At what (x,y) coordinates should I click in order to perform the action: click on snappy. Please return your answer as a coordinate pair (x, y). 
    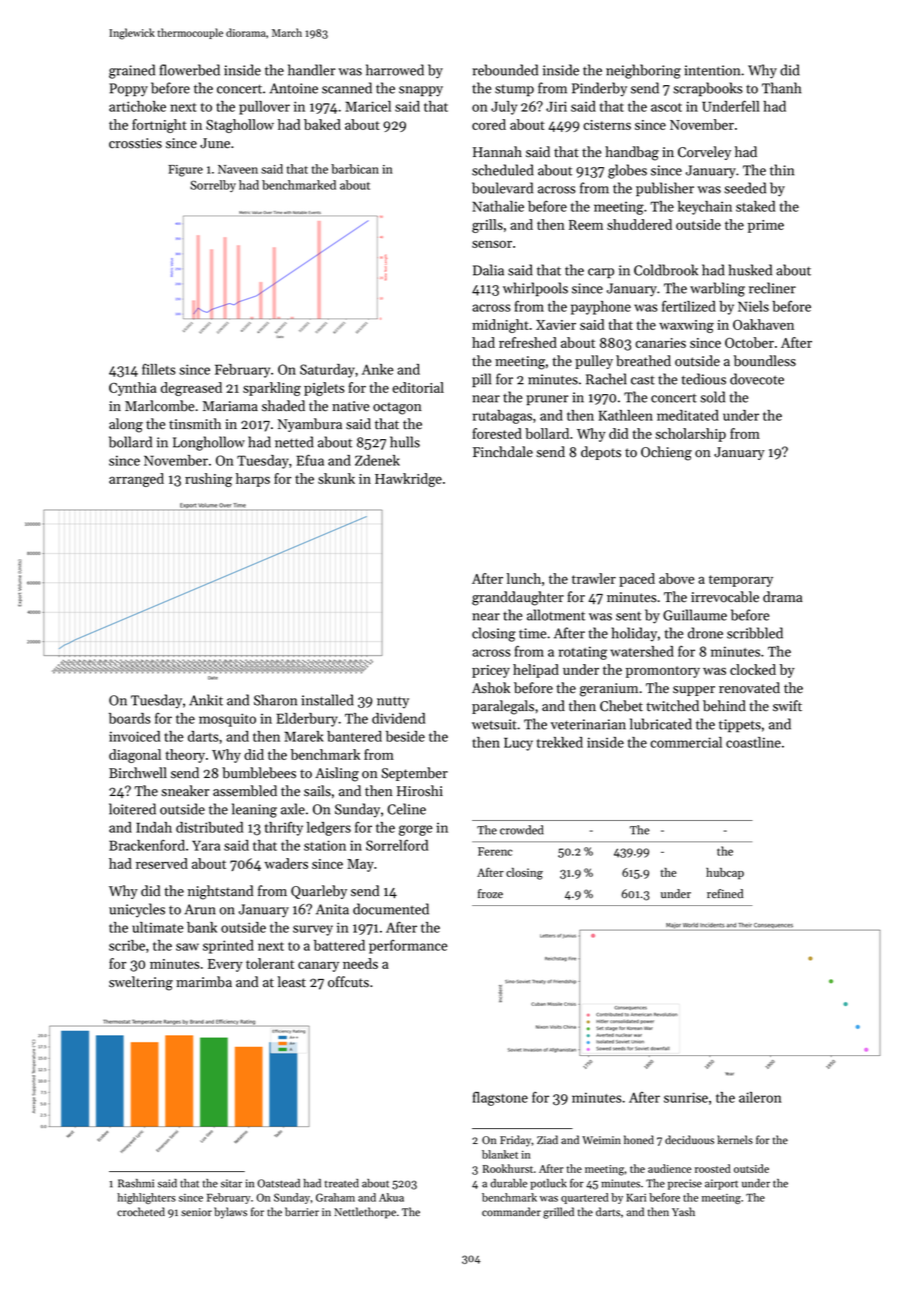
    Looking at the image, I should click on (421, 91).
